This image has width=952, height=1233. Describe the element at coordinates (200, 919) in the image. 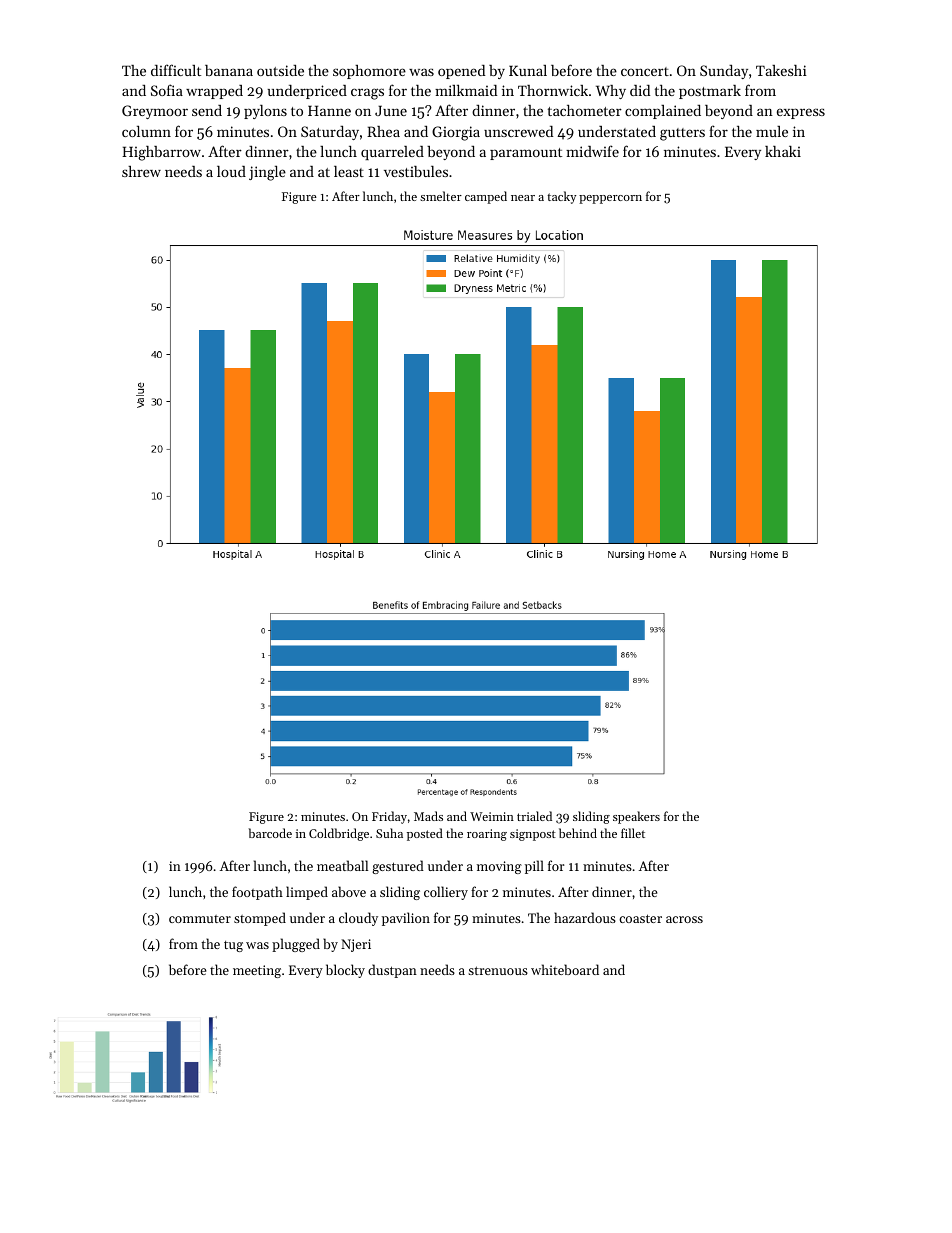

I see `commuter` at that location.
